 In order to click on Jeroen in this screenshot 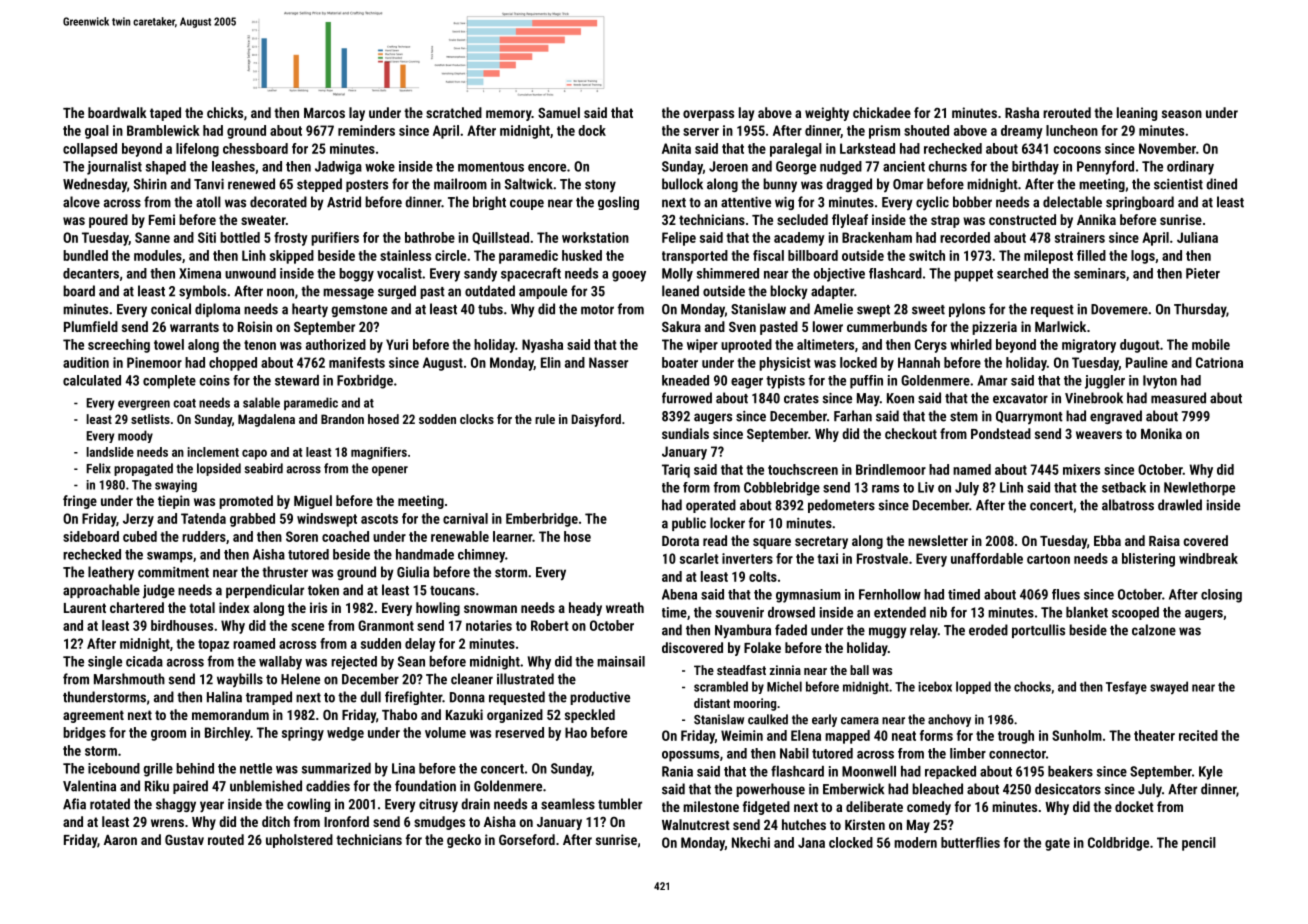, I will do `click(728, 166)`.
